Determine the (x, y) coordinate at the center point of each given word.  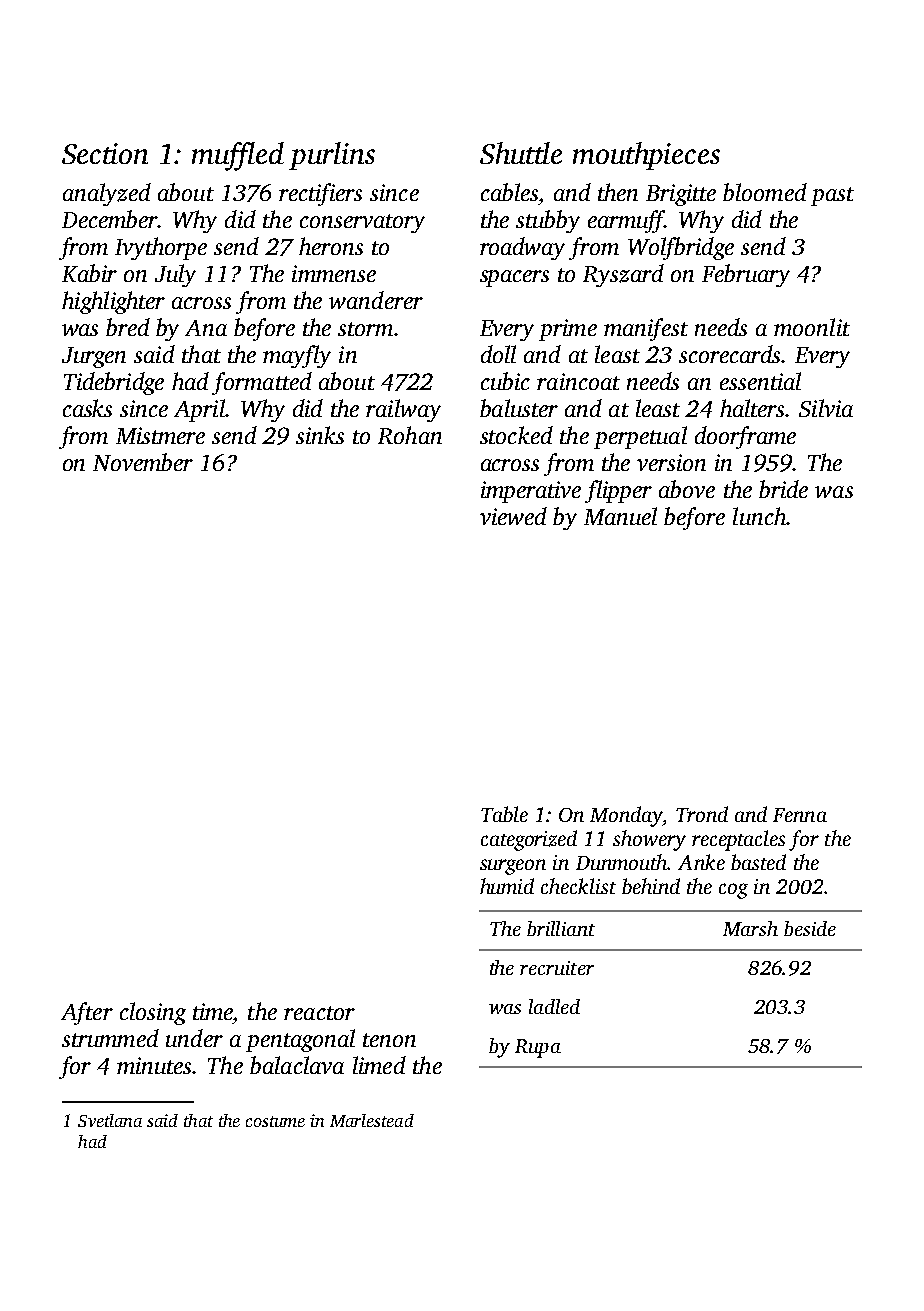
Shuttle (521, 153)
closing (153, 1013)
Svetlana (110, 1120)
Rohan (410, 435)
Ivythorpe (161, 248)
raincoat (578, 381)
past (832, 196)
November (143, 462)
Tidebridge (114, 383)
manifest (646, 329)
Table (504, 814)
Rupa (538, 1048)
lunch (760, 516)
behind (651, 886)
